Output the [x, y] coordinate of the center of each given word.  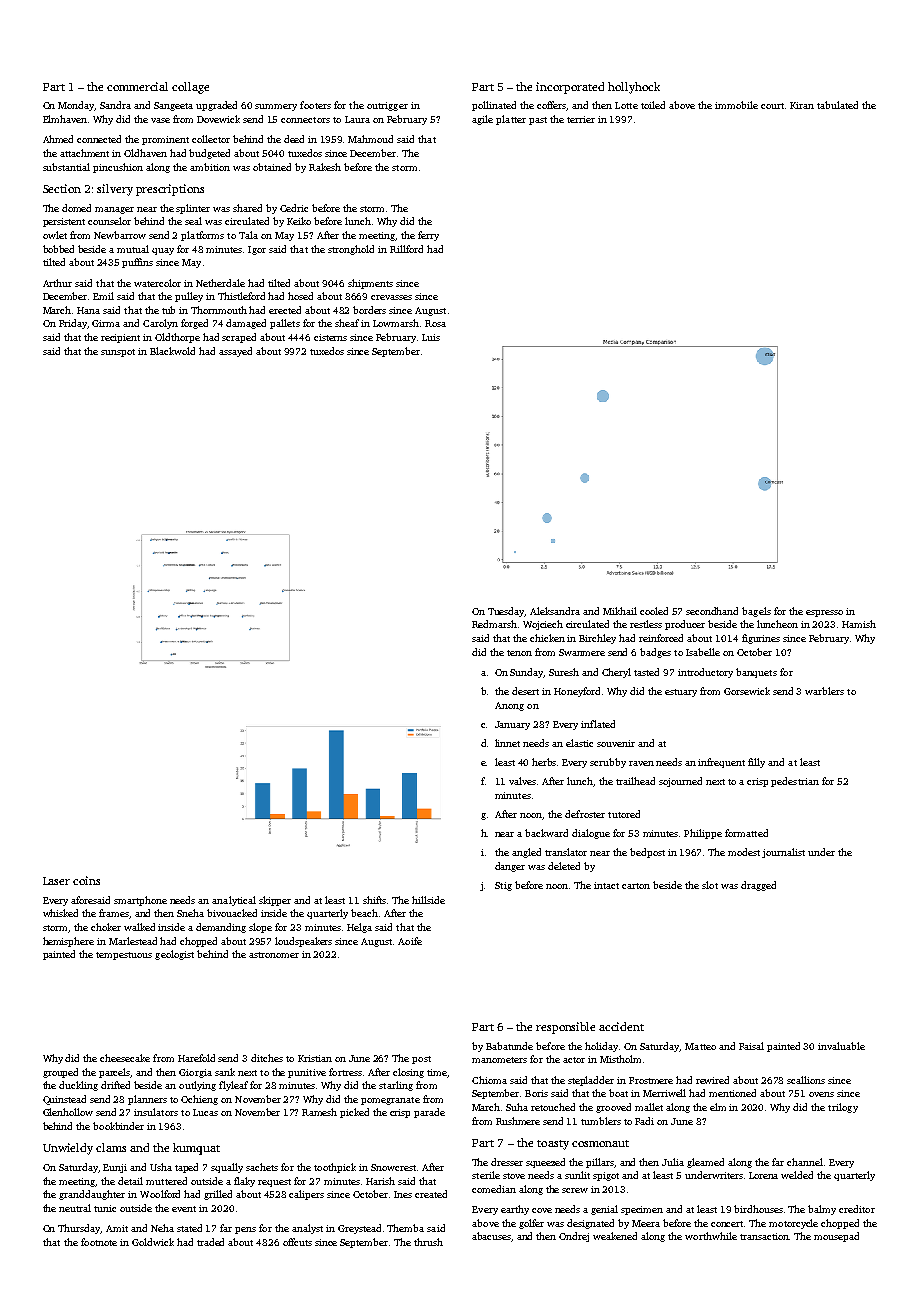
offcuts [297, 1242]
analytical [234, 901]
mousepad [836, 1237]
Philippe [703, 834]
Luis [431, 337]
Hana [88, 310]
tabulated [837, 105]
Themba [405, 1228]
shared [247, 208]
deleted [564, 866]
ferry [428, 236]
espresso [824, 613]
